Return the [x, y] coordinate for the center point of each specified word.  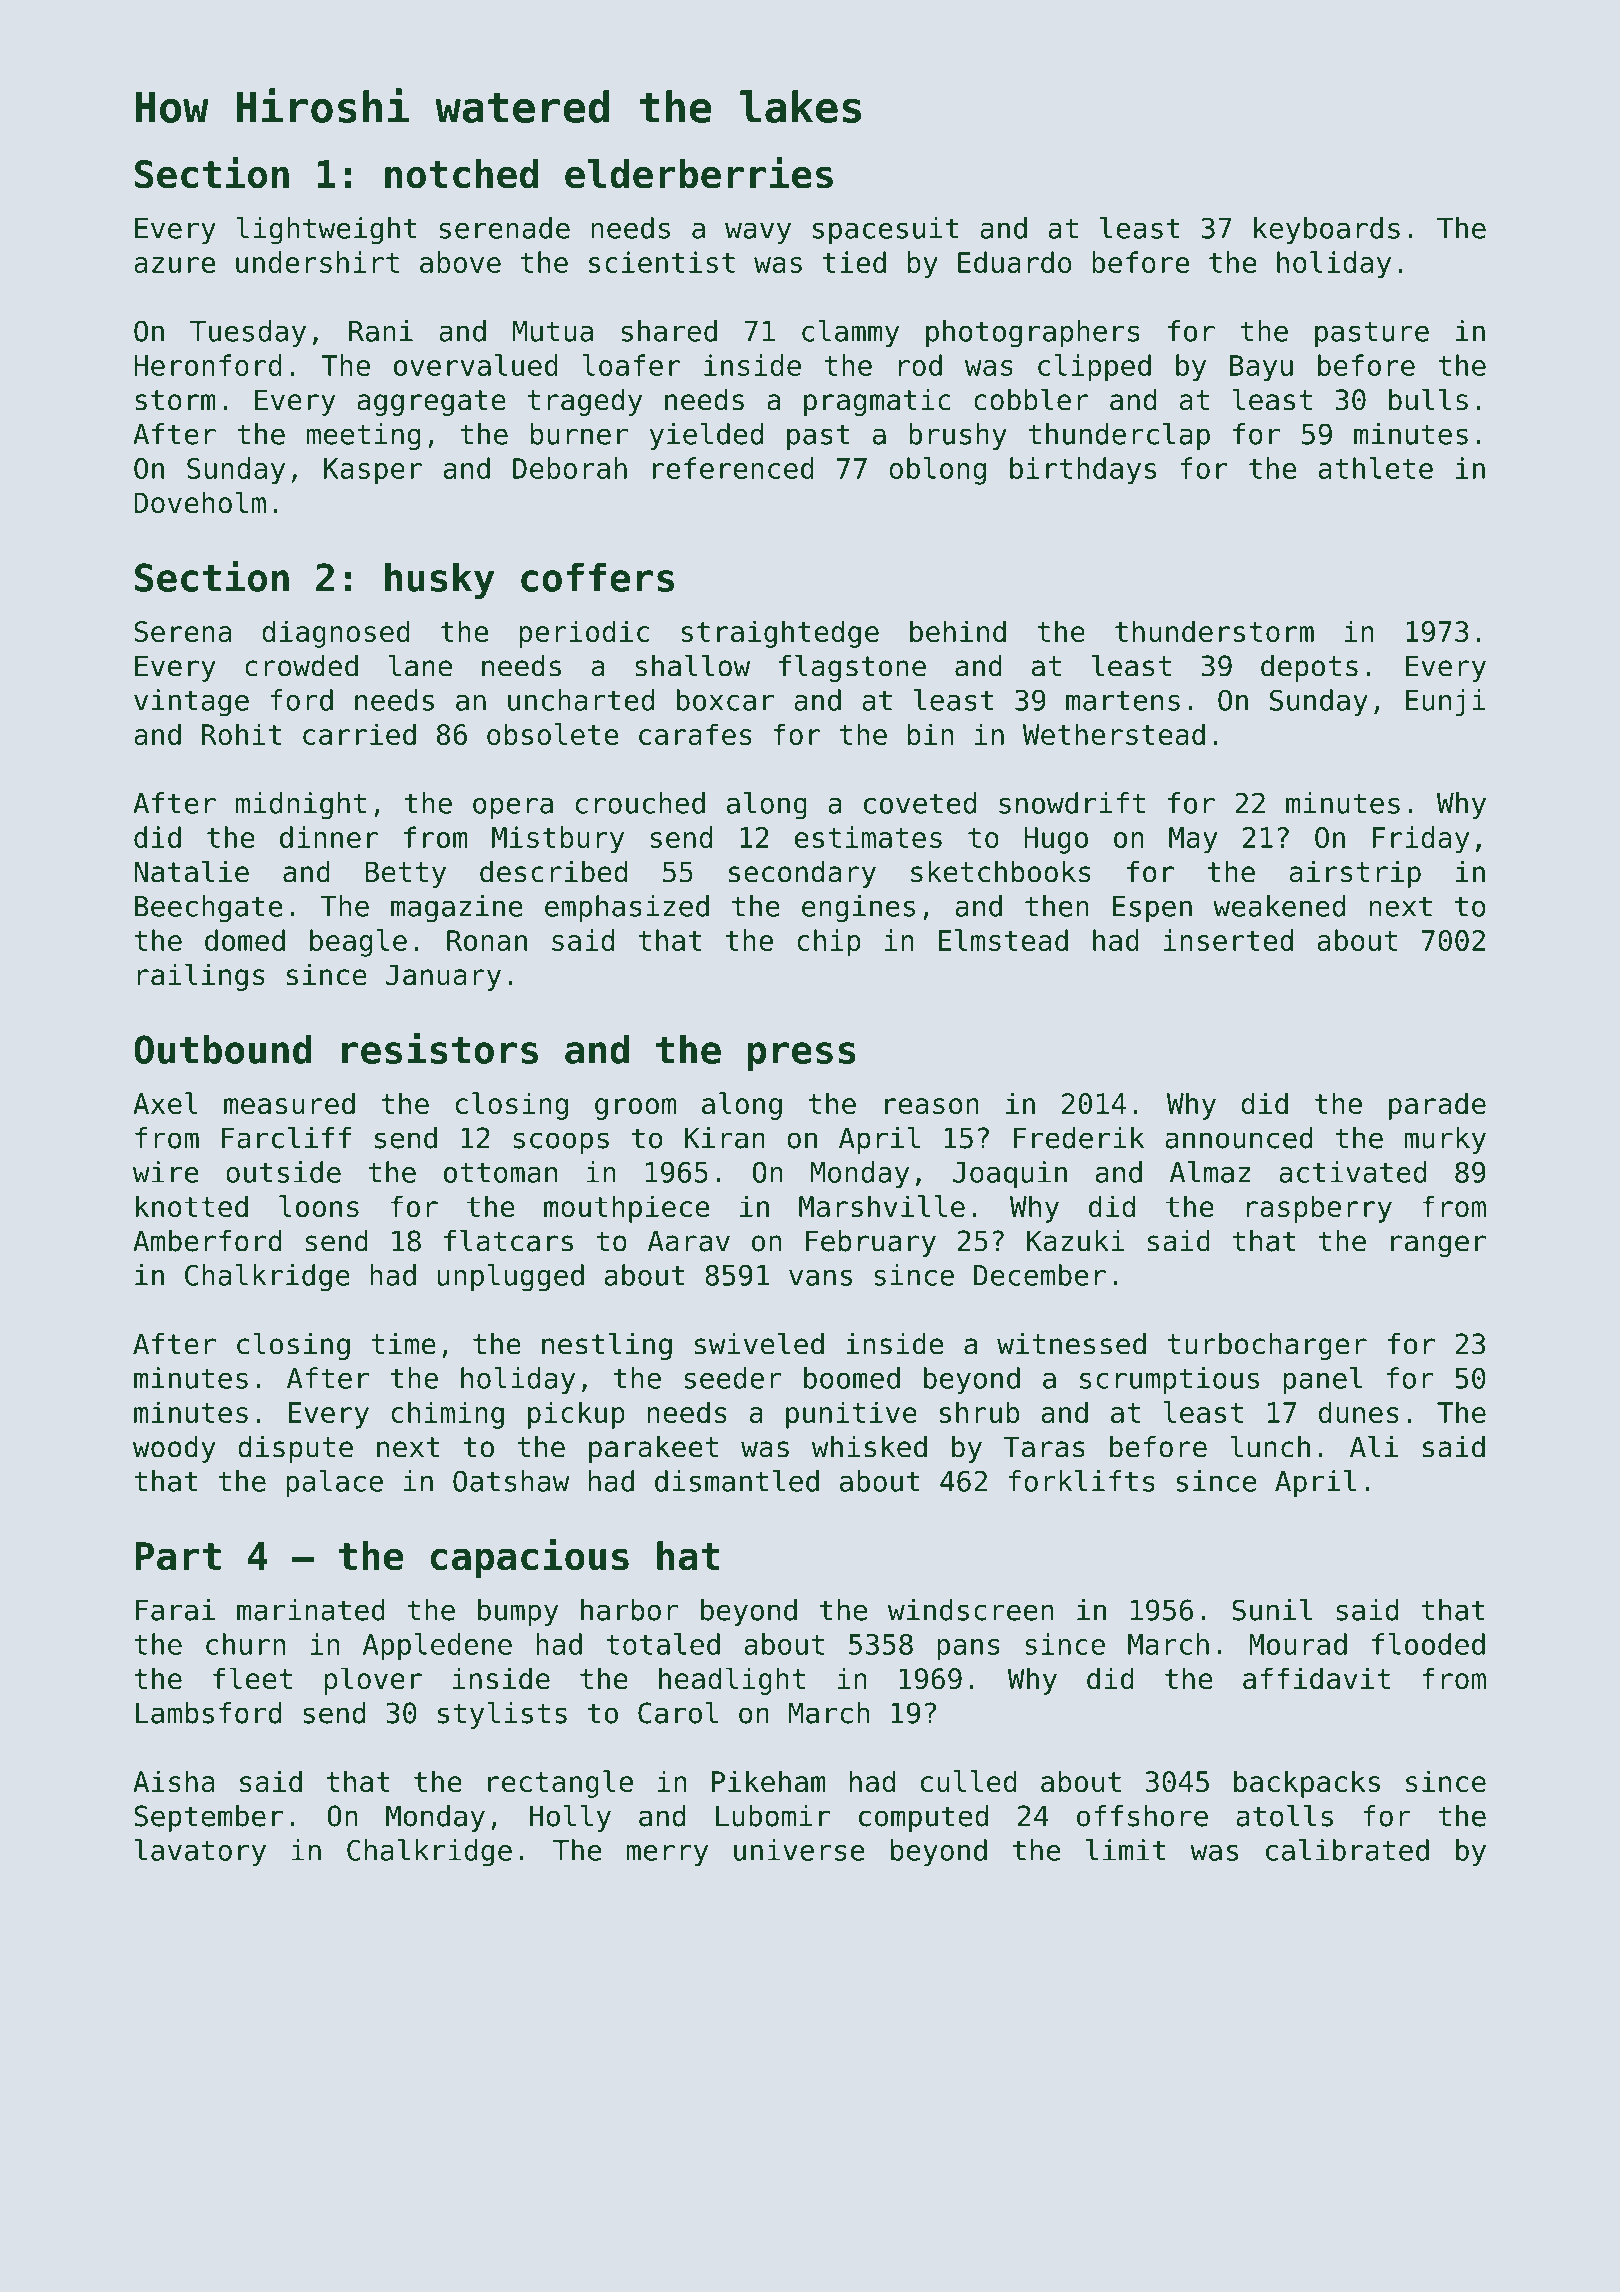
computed [923, 1818]
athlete [1376, 468]
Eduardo [1015, 262]
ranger [1438, 1246]
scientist [662, 262]
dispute [295, 1449]
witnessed [1071, 1344]
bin [930, 734]
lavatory [200, 1853]
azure [174, 265]
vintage [191, 703]
